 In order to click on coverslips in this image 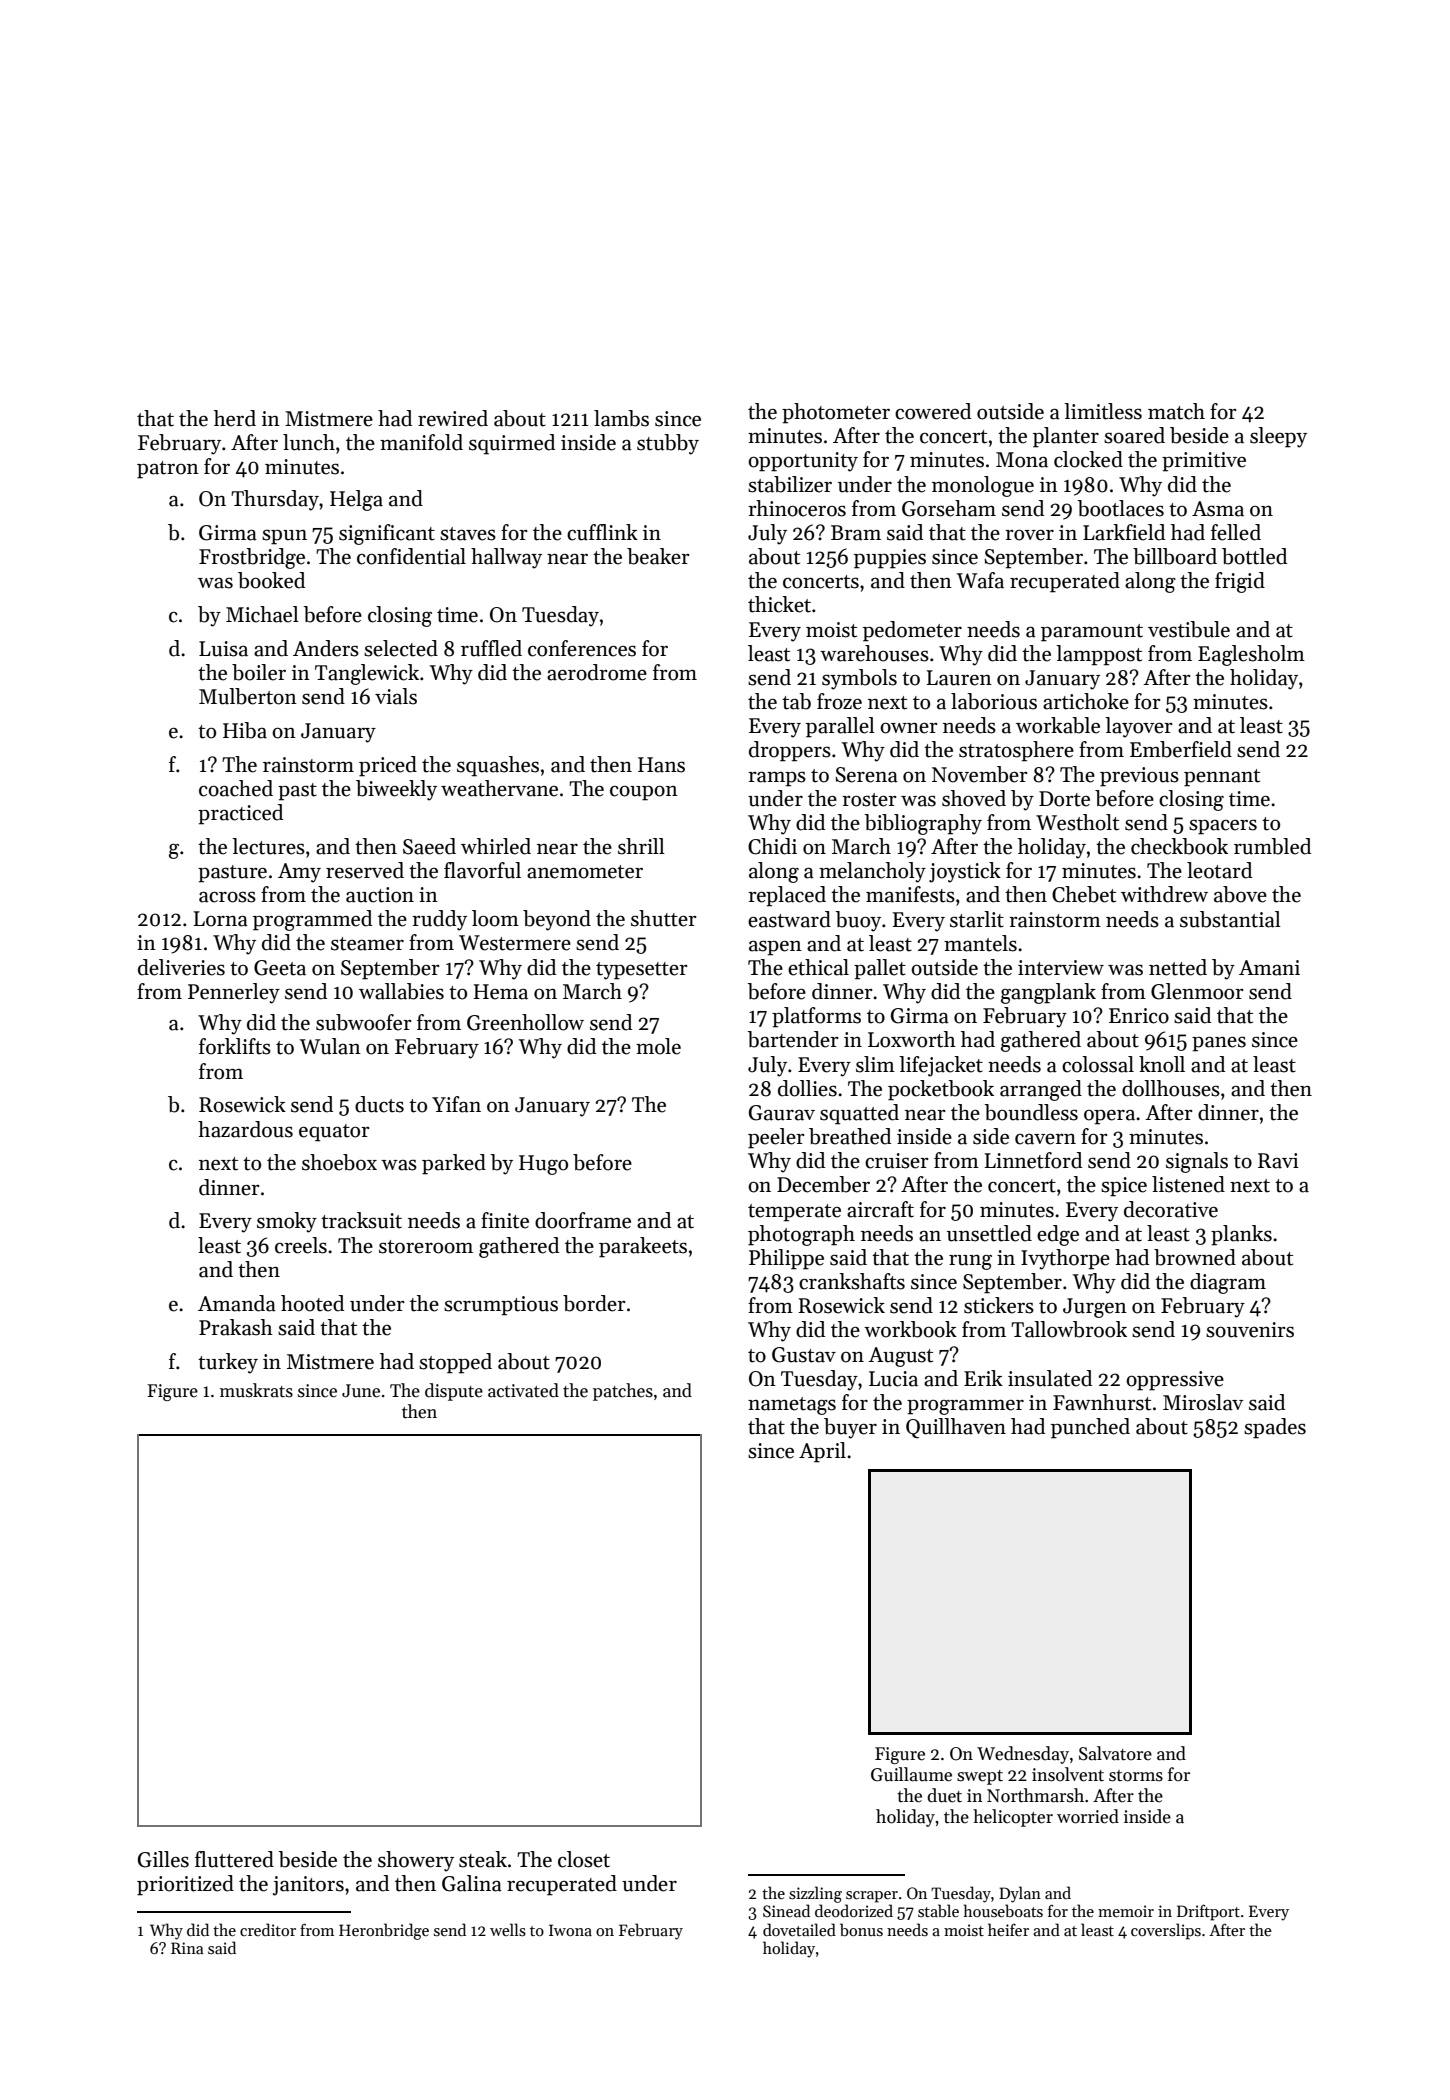, I will do `click(1166, 1931)`.
